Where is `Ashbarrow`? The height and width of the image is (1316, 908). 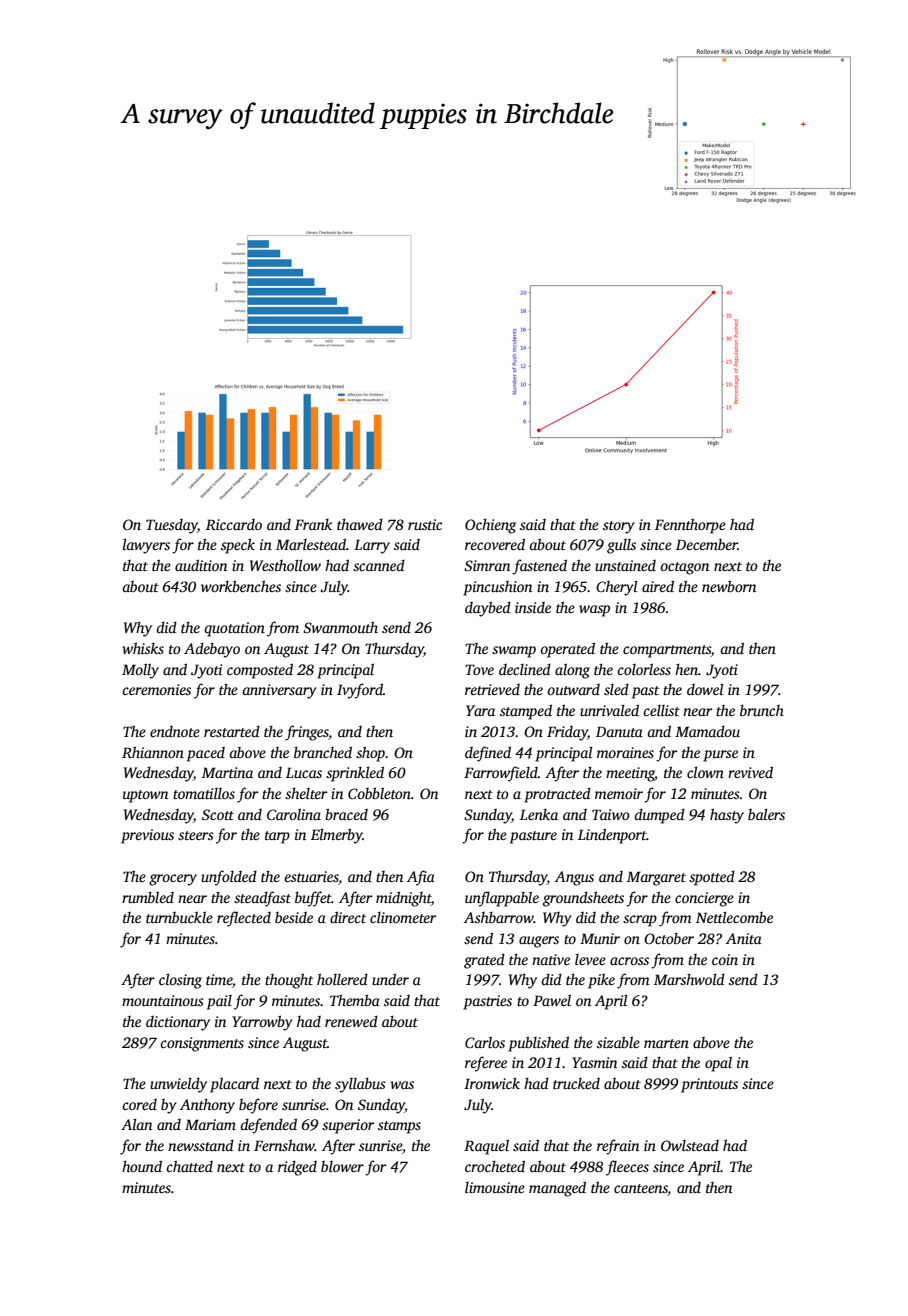 Ashbarrow is located at coordinates (499, 917).
